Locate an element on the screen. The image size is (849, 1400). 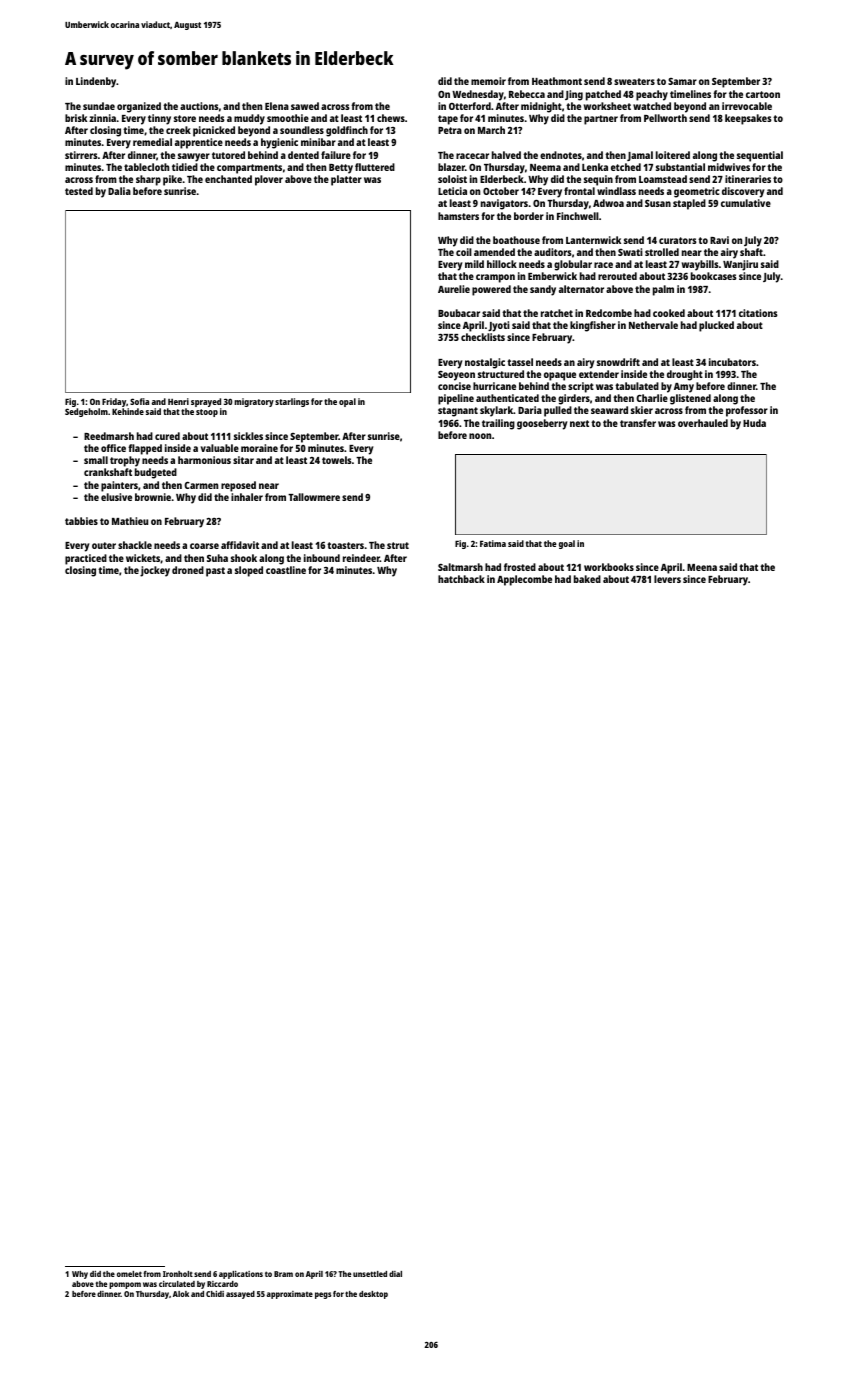
desktop is located at coordinates (373, 1295).
